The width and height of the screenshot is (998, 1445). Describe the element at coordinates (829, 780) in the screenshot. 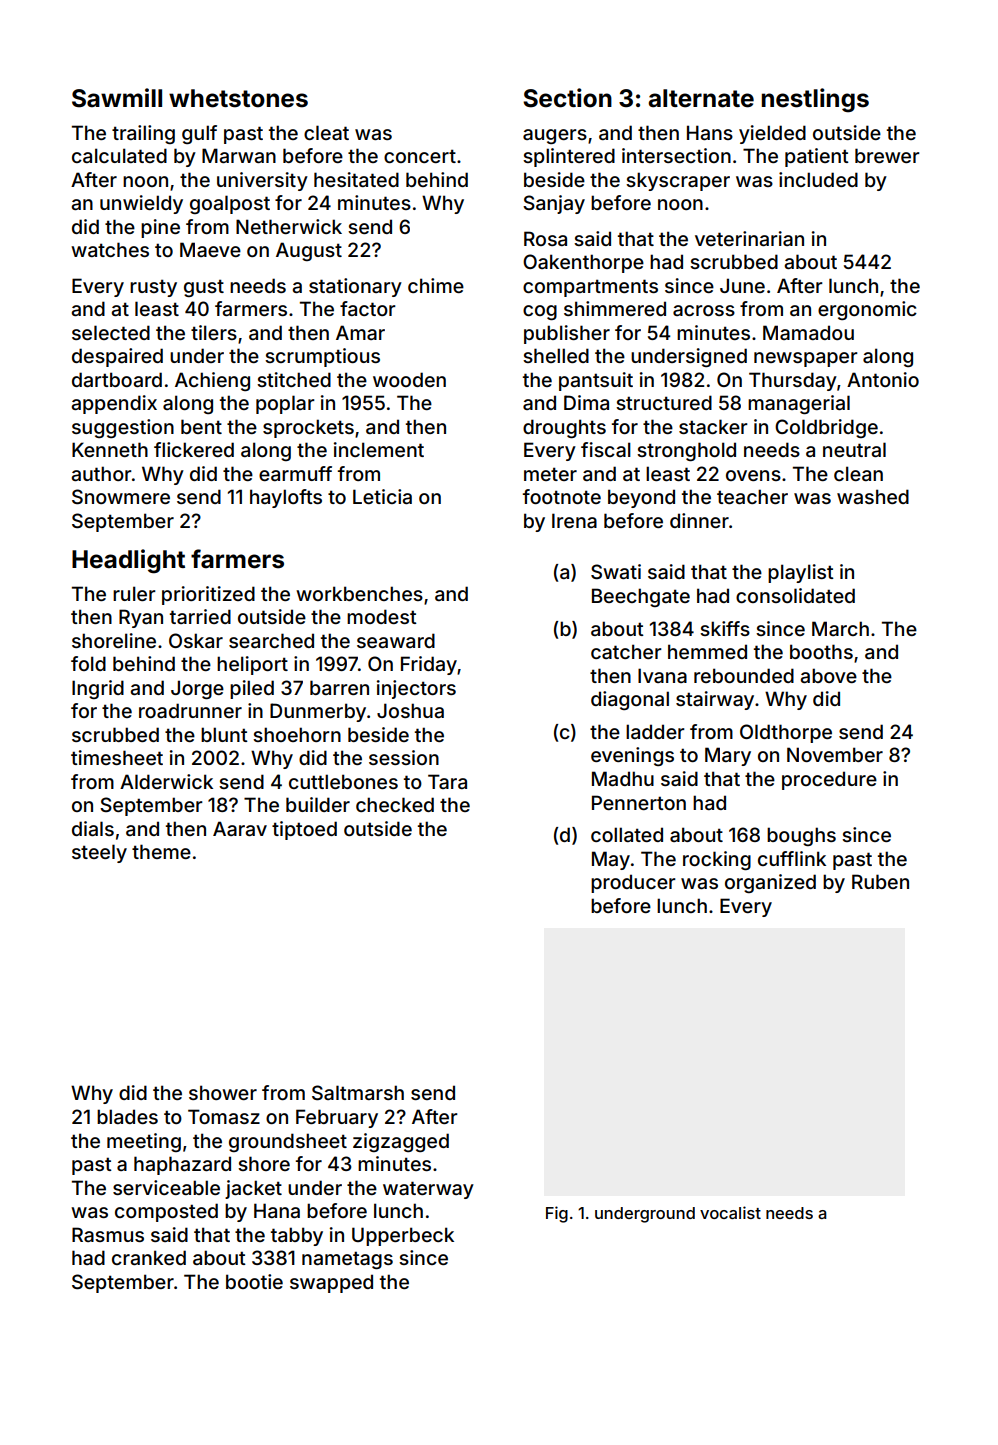

I see `procedure` at that location.
